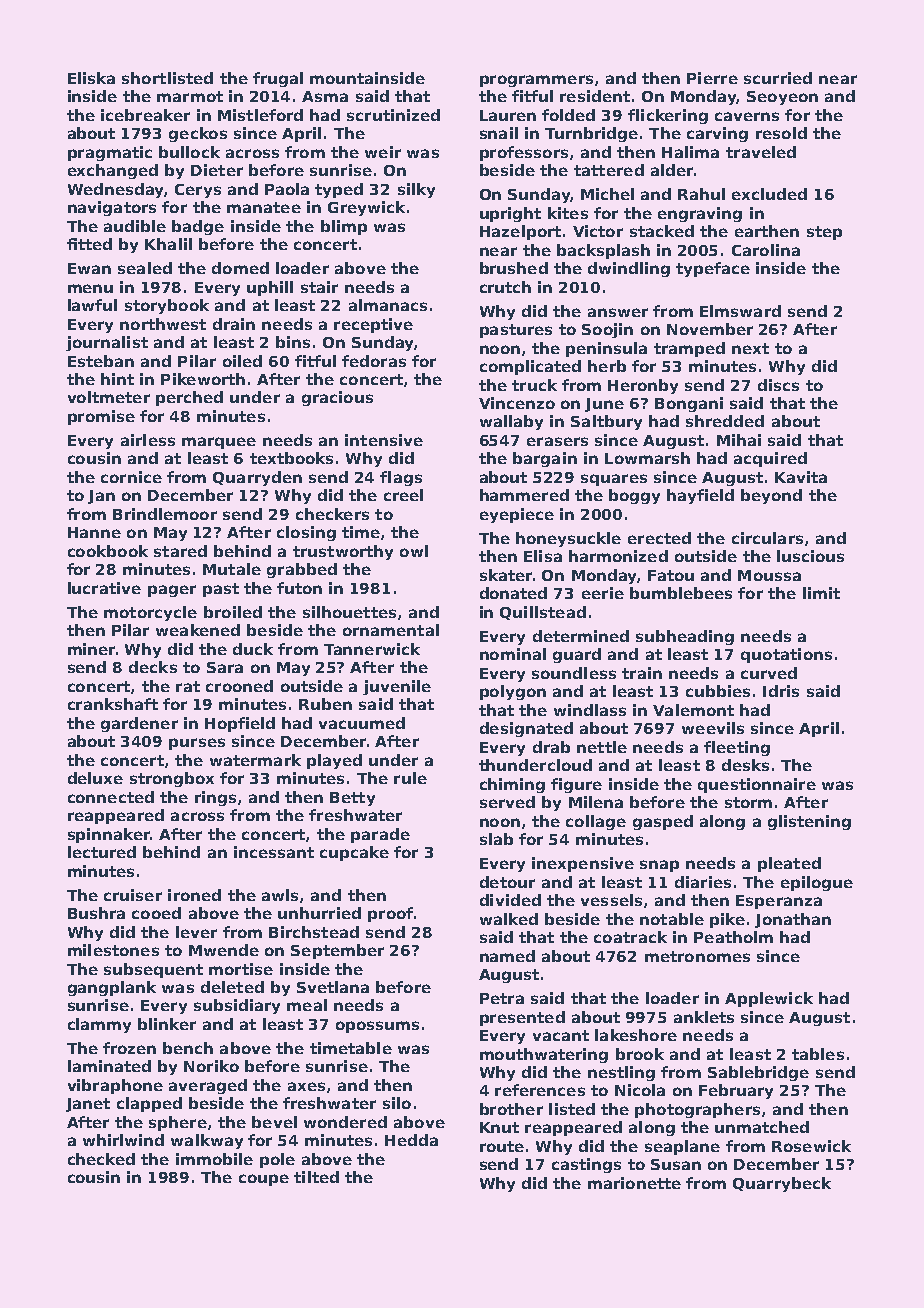 The height and width of the screenshot is (1308, 924). Describe the element at coordinates (403, 495) in the screenshot. I see `creel` at that location.
